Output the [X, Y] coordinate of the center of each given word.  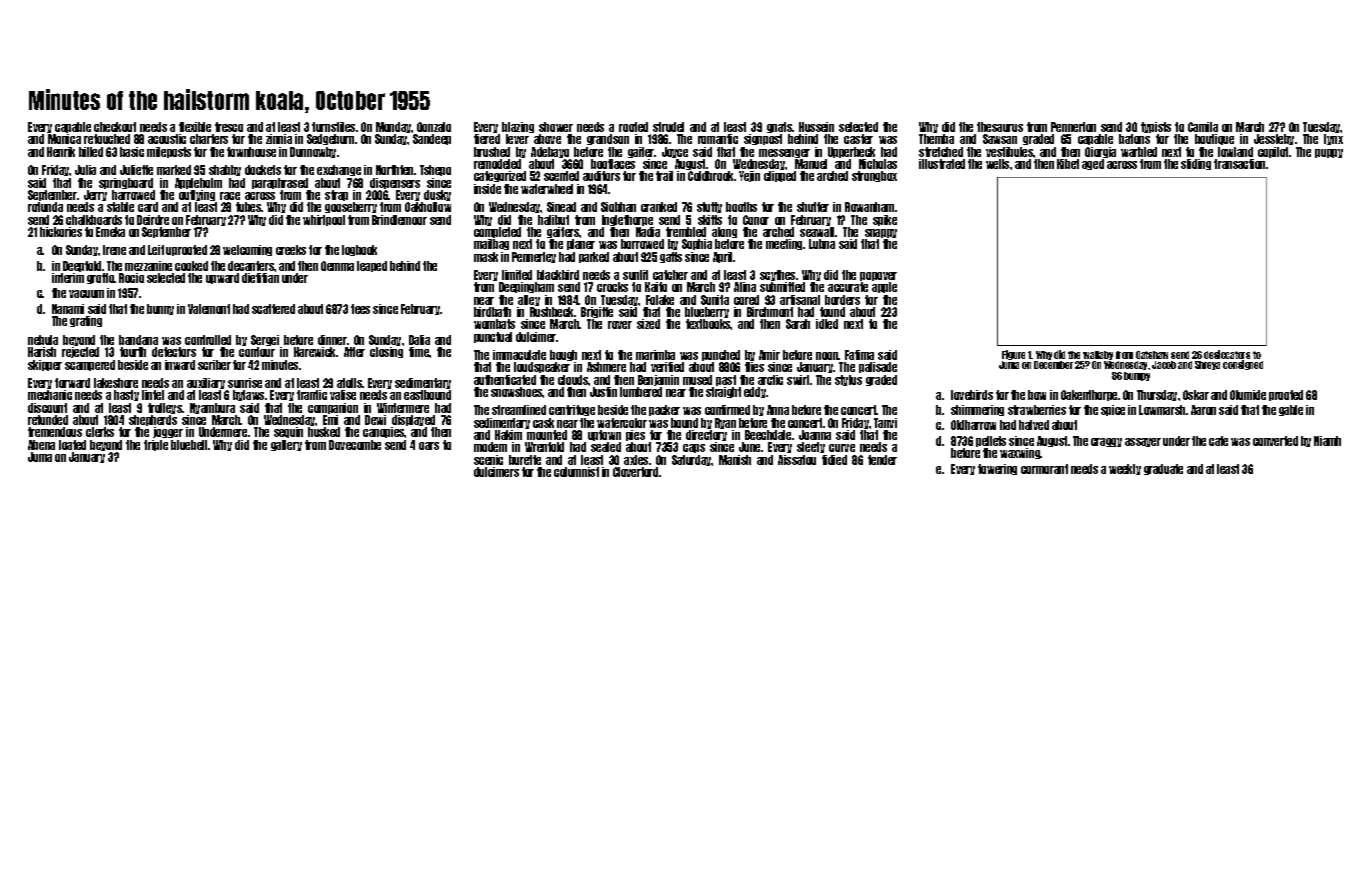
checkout [115, 127]
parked [594, 257]
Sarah [798, 324]
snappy [881, 233]
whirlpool [324, 220]
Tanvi [885, 423]
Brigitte [597, 313]
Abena [41, 445]
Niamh [1327, 441]
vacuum [86, 294]
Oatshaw [1152, 355]
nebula [43, 340]
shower [556, 127]
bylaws [248, 395]
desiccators [1227, 354]
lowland [1235, 152]
